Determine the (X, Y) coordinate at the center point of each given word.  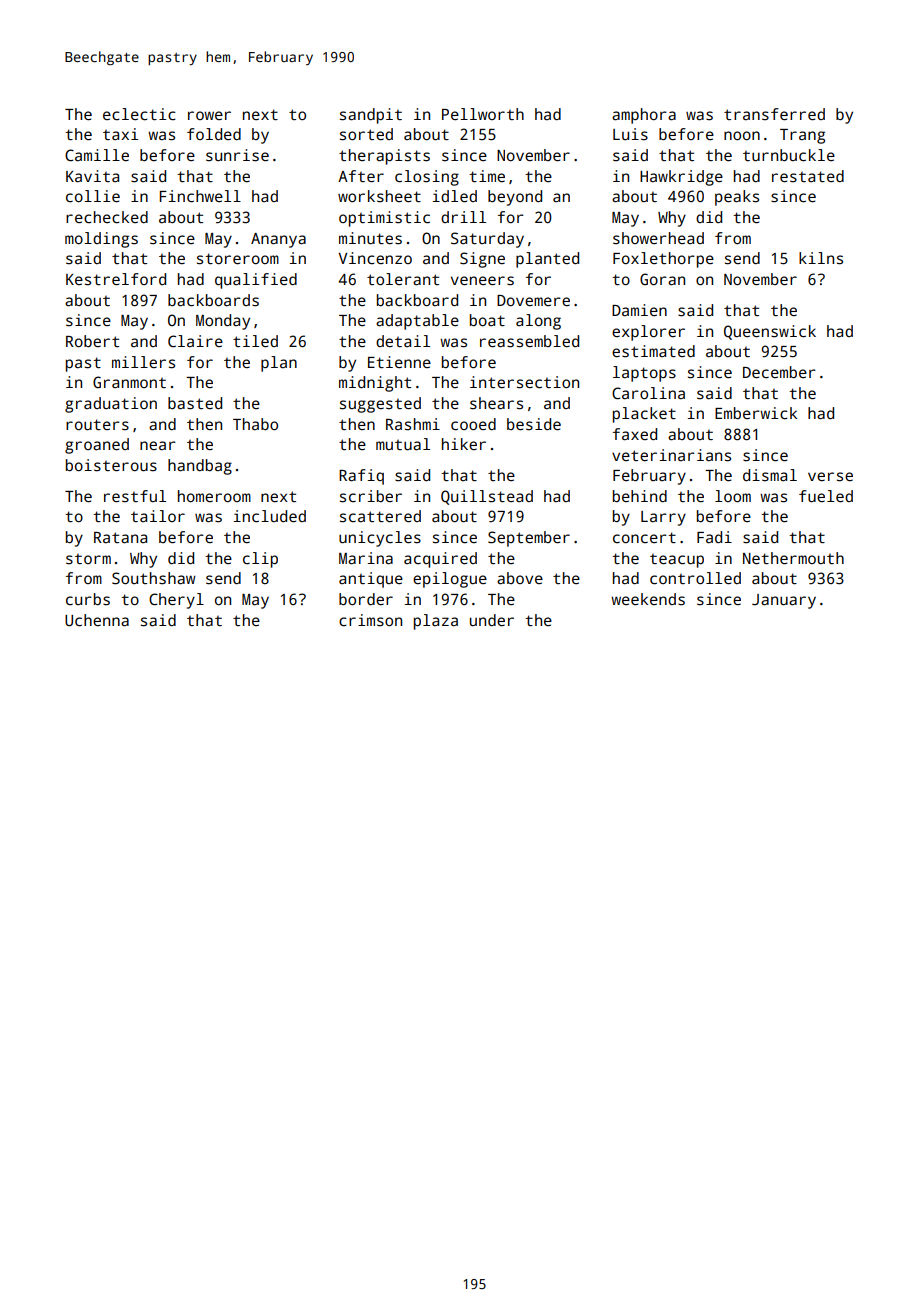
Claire (195, 341)
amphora (644, 116)
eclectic (139, 114)
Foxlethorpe (663, 260)
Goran (662, 279)
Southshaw (154, 578)
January (784, 601)
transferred (774, 114)
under (492, 620)
